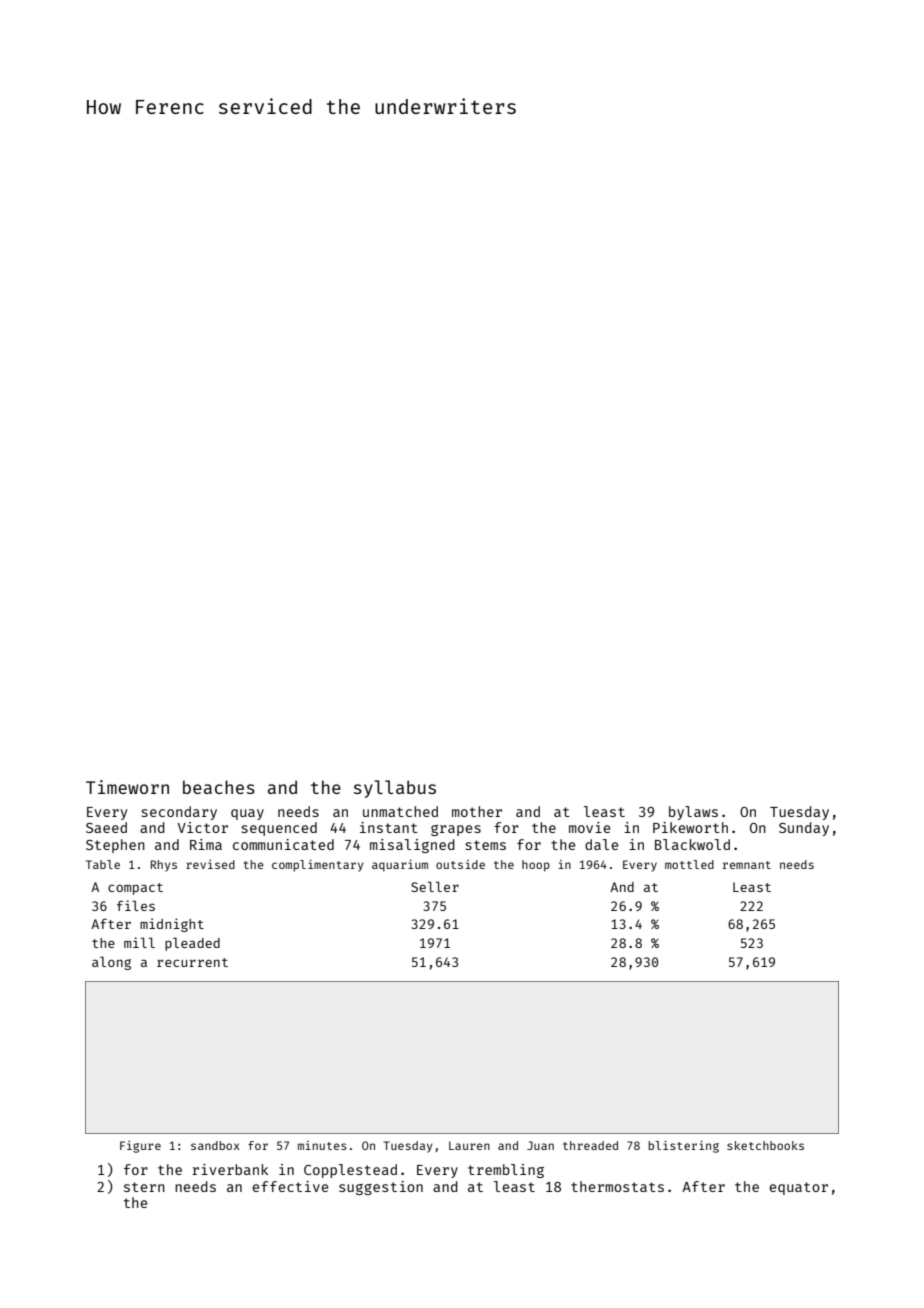 This screenshot has height=1308, width=924. What do you see at coordinates (322, 1145) in the screenshot?
I see `minutes` at bounding box center [322, 1145].
